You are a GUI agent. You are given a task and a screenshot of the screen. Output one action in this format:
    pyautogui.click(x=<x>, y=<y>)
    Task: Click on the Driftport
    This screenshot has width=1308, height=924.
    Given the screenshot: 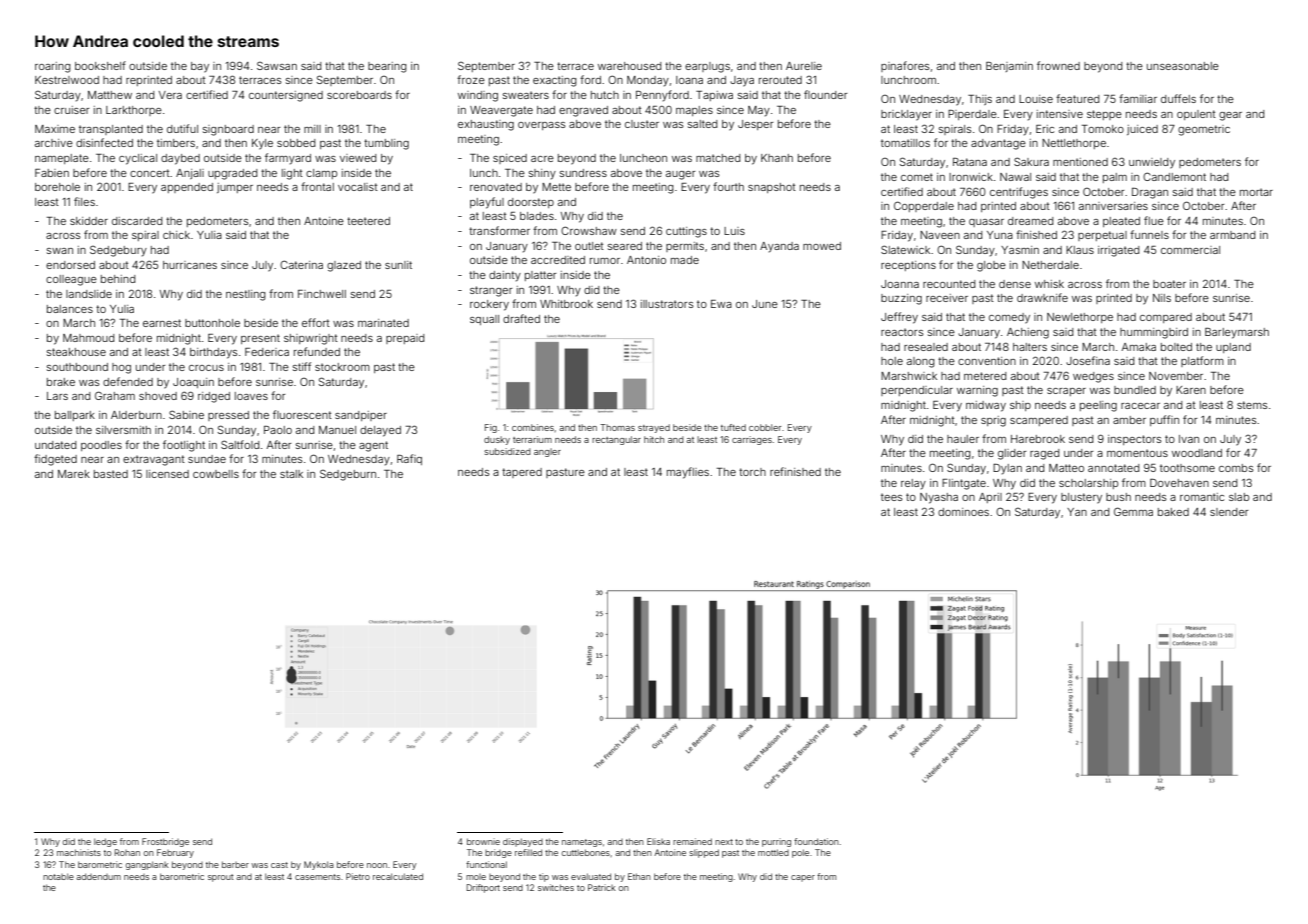 What is the action you would take?
    pyautogui.click(x=483, y=888)
